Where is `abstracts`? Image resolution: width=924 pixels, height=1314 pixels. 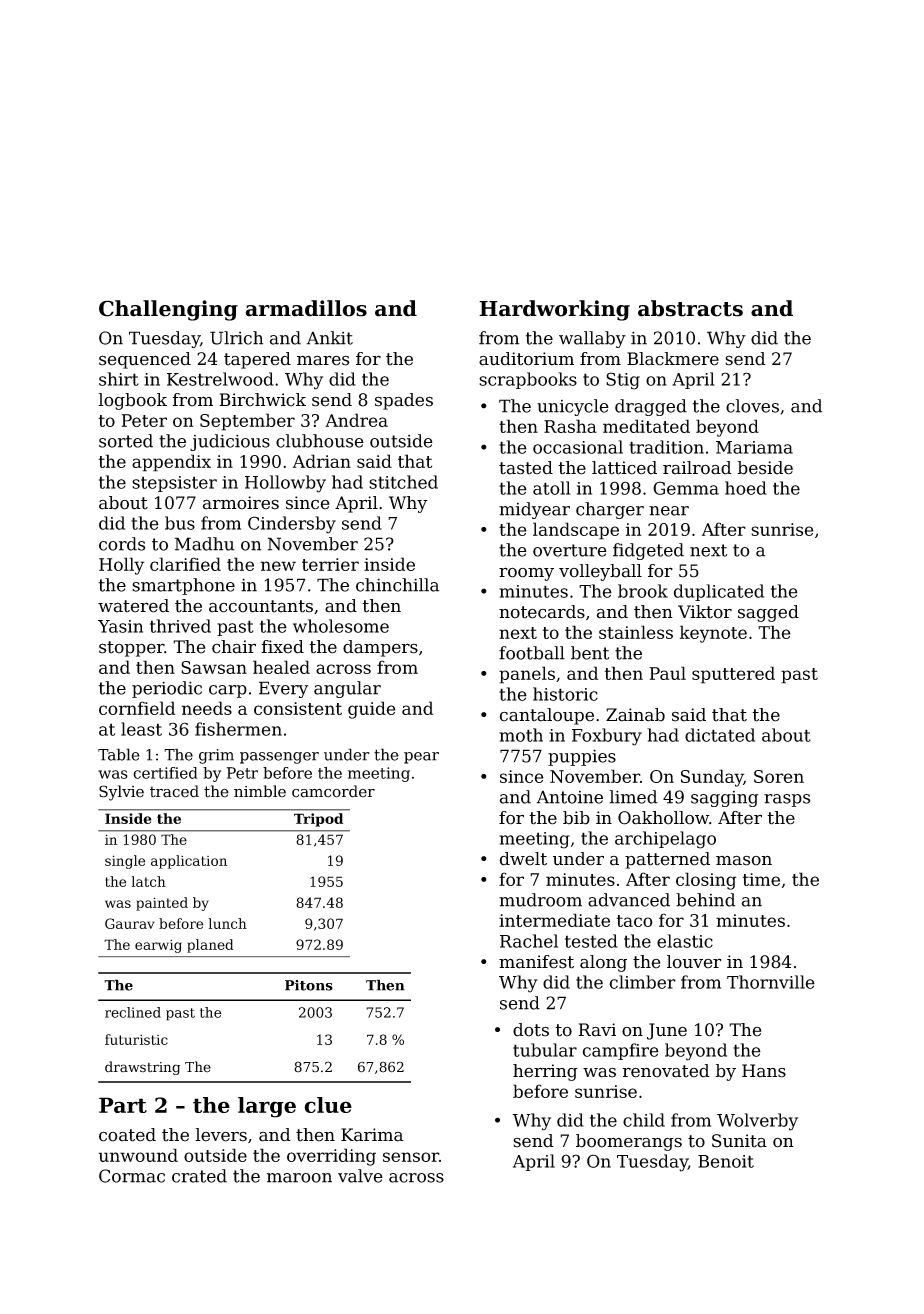 abstracts is located at coordinates (690, 308).
